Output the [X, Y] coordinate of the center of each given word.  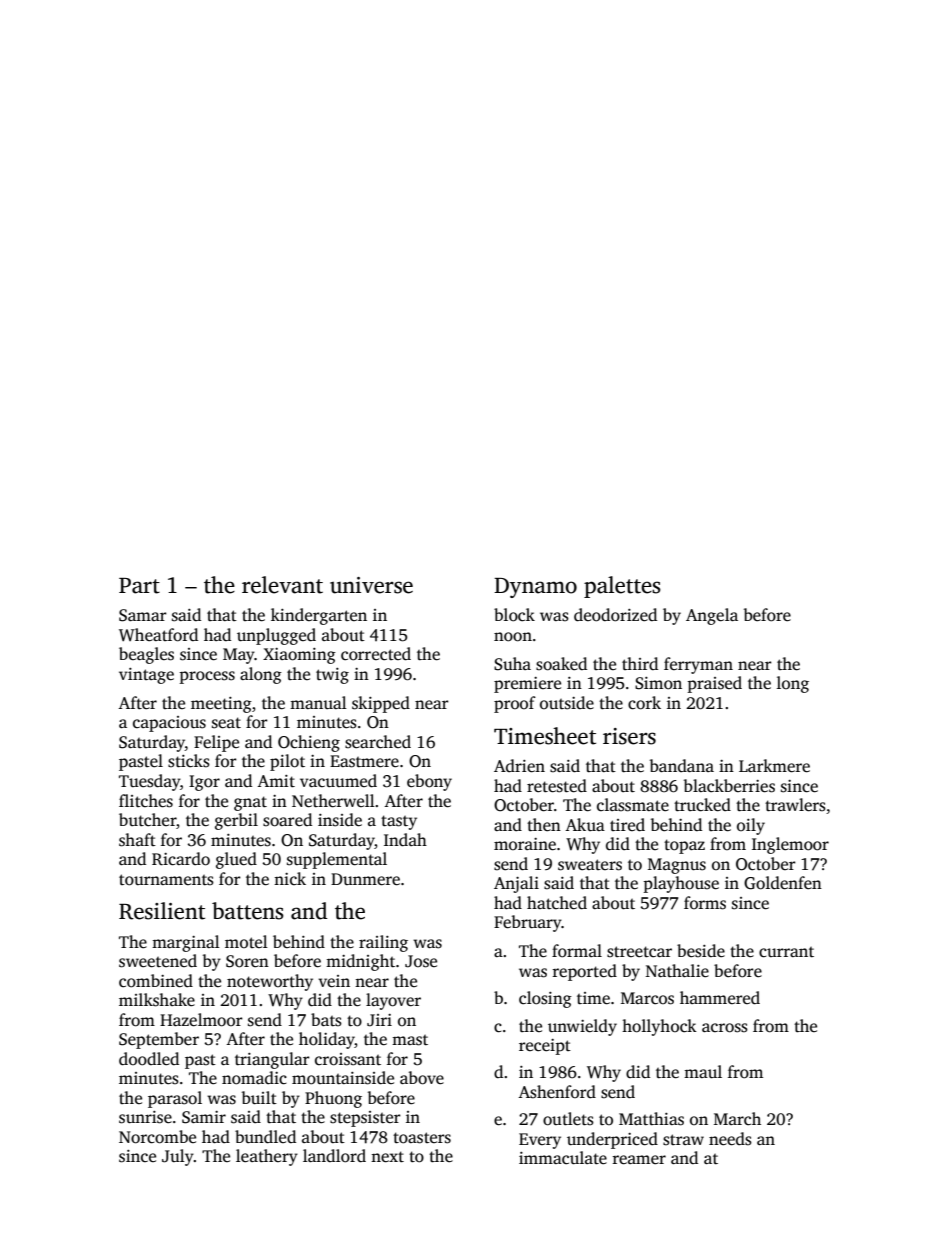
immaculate [563, 1158]
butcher [147, 820]
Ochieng [309, 743]
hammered [720, 998]
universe [371, 585]
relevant [282, 585]
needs [730, 1139]
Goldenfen [783, 883]
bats [326, 1020]
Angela [712, 616]
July [178, 1157]
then [544, 825]
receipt [545, 1047]
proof [515, 704]
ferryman [698, 665]
